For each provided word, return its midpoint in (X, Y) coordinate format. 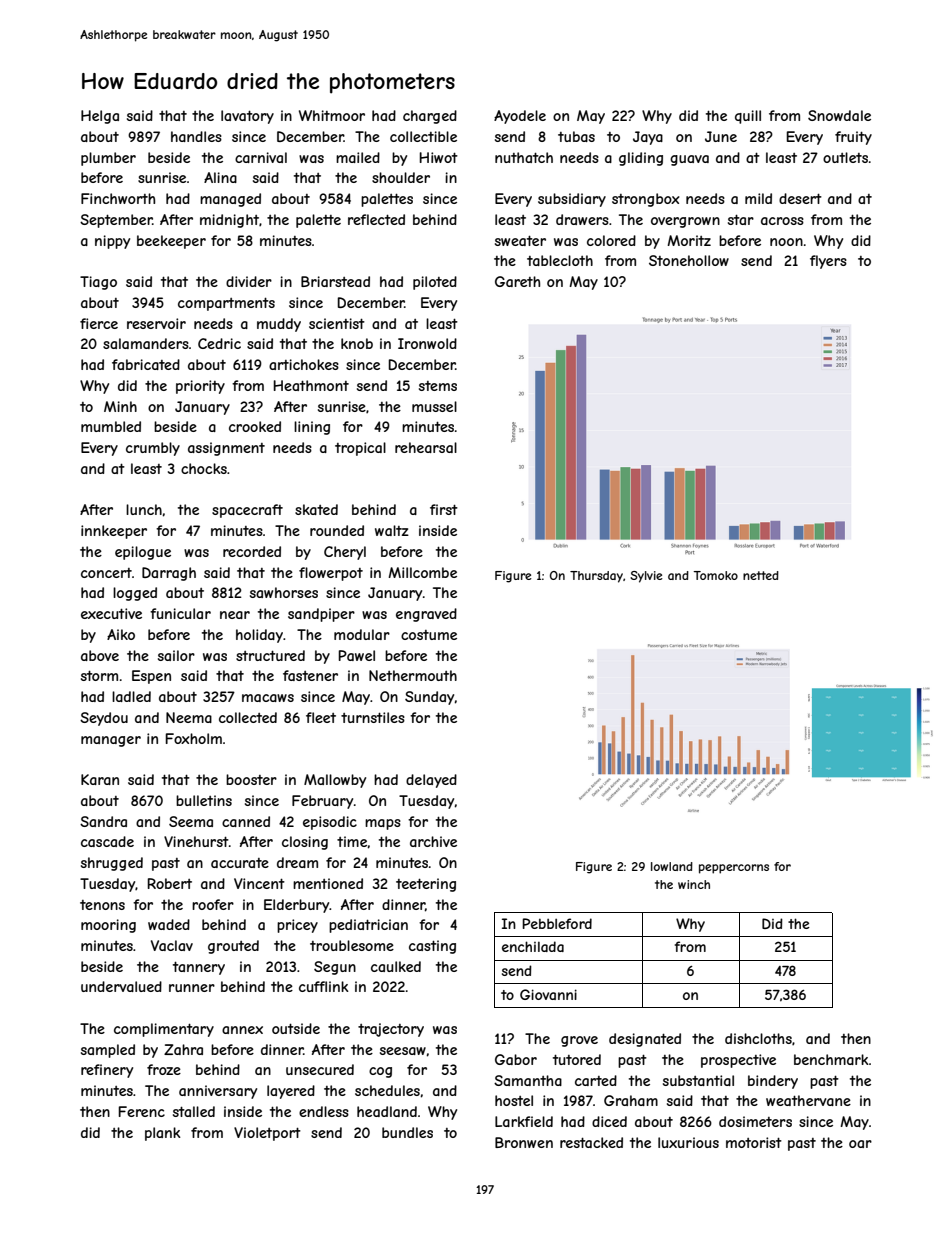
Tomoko (715, 575)
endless (324, 1111)
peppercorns (734, 869)
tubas (576, 136)
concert (106, 573)
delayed (431, 781)
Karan (100, 779)
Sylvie (646, 577)
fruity (853, 138)
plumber (108, 159)
